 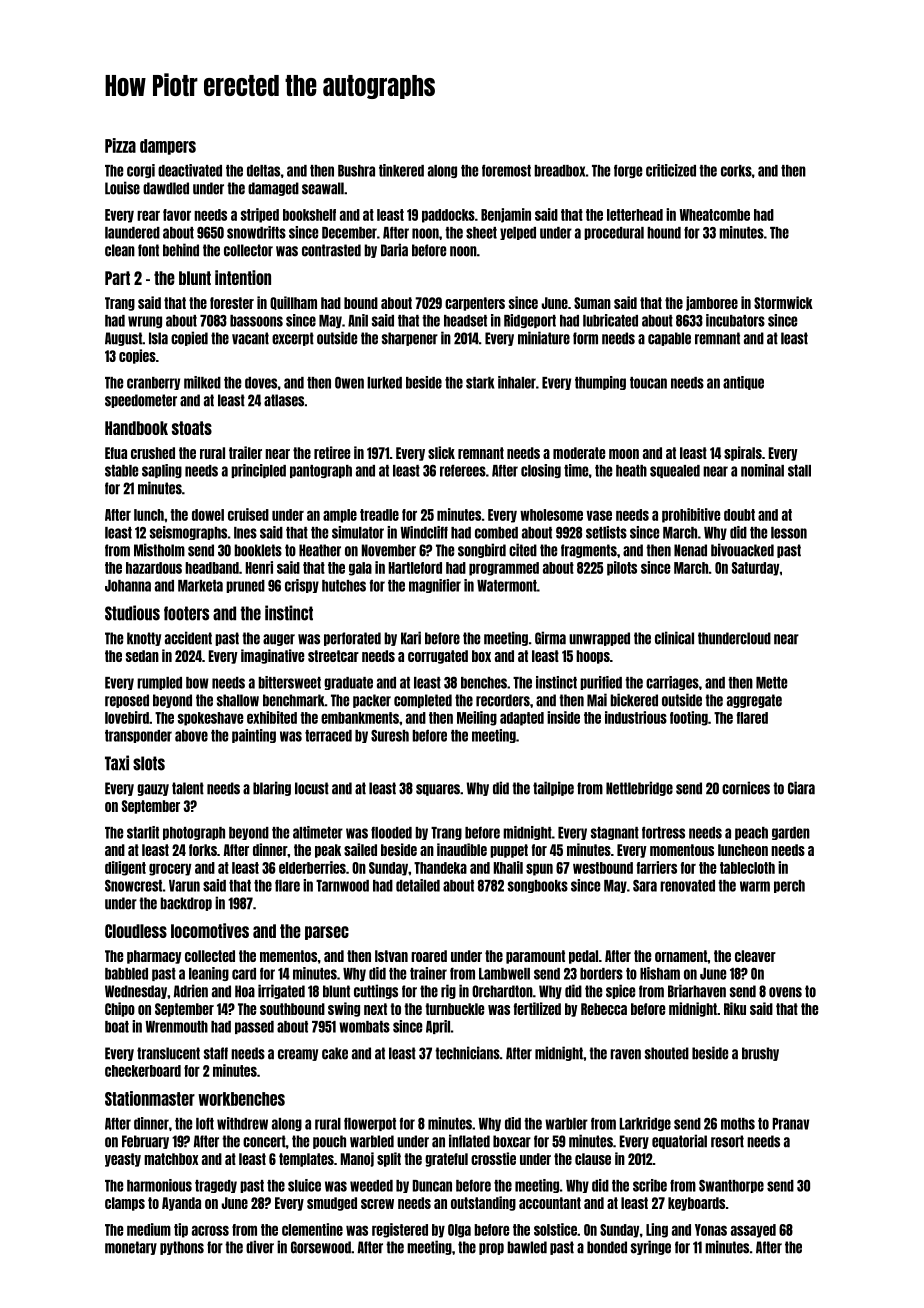 I want to click on rear, so click(x=148, y=215).
